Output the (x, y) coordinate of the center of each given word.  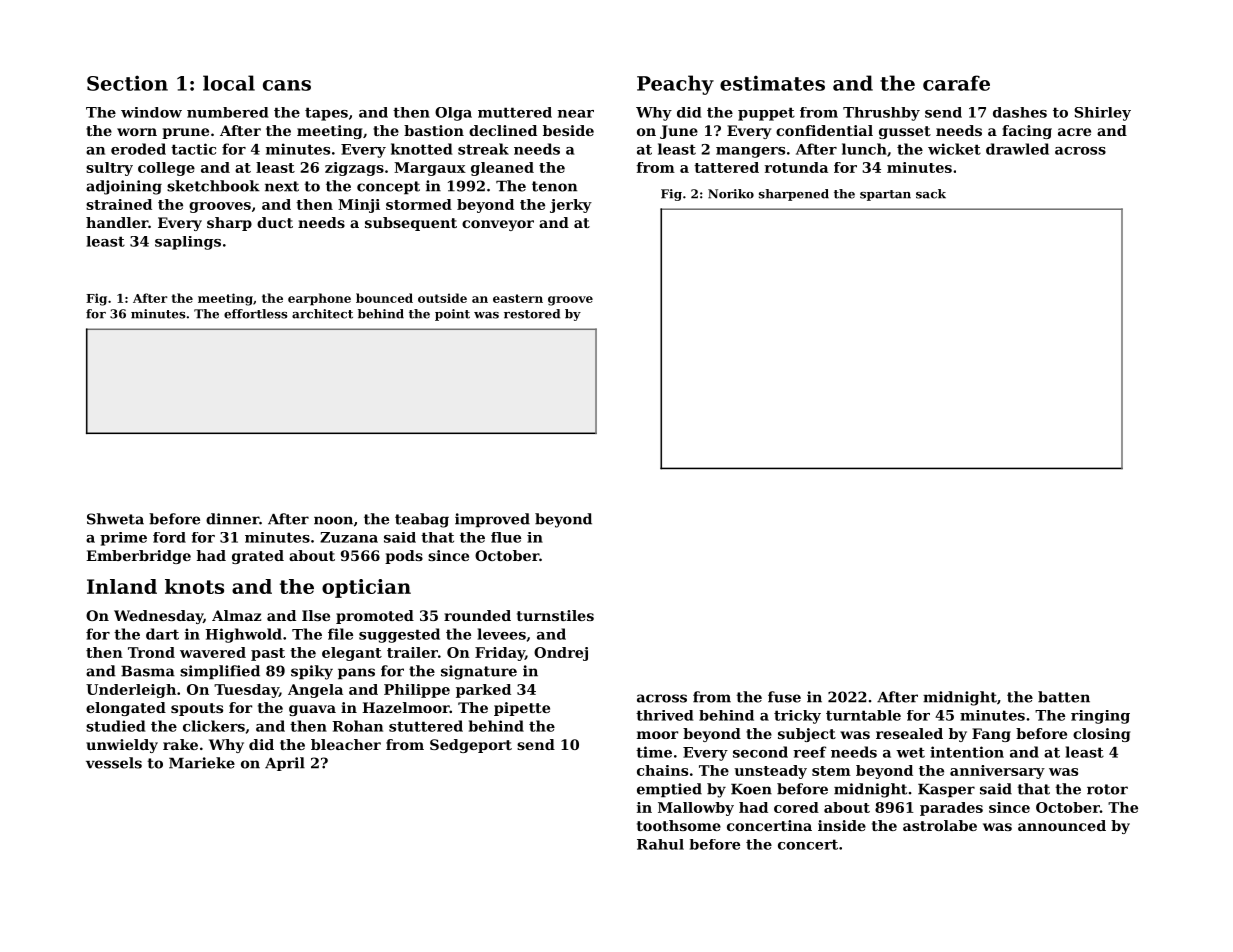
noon (333, 520)
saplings (188, 243)
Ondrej (561, 654)
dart (162, 634)
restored (532, 314)
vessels (114, 763)
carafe (956, 83)
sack (931, 194)
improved (492, 520)
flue (506, 537)
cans (287, 85)
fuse (784, 697)
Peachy (675, 85)
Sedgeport (471, 746)
